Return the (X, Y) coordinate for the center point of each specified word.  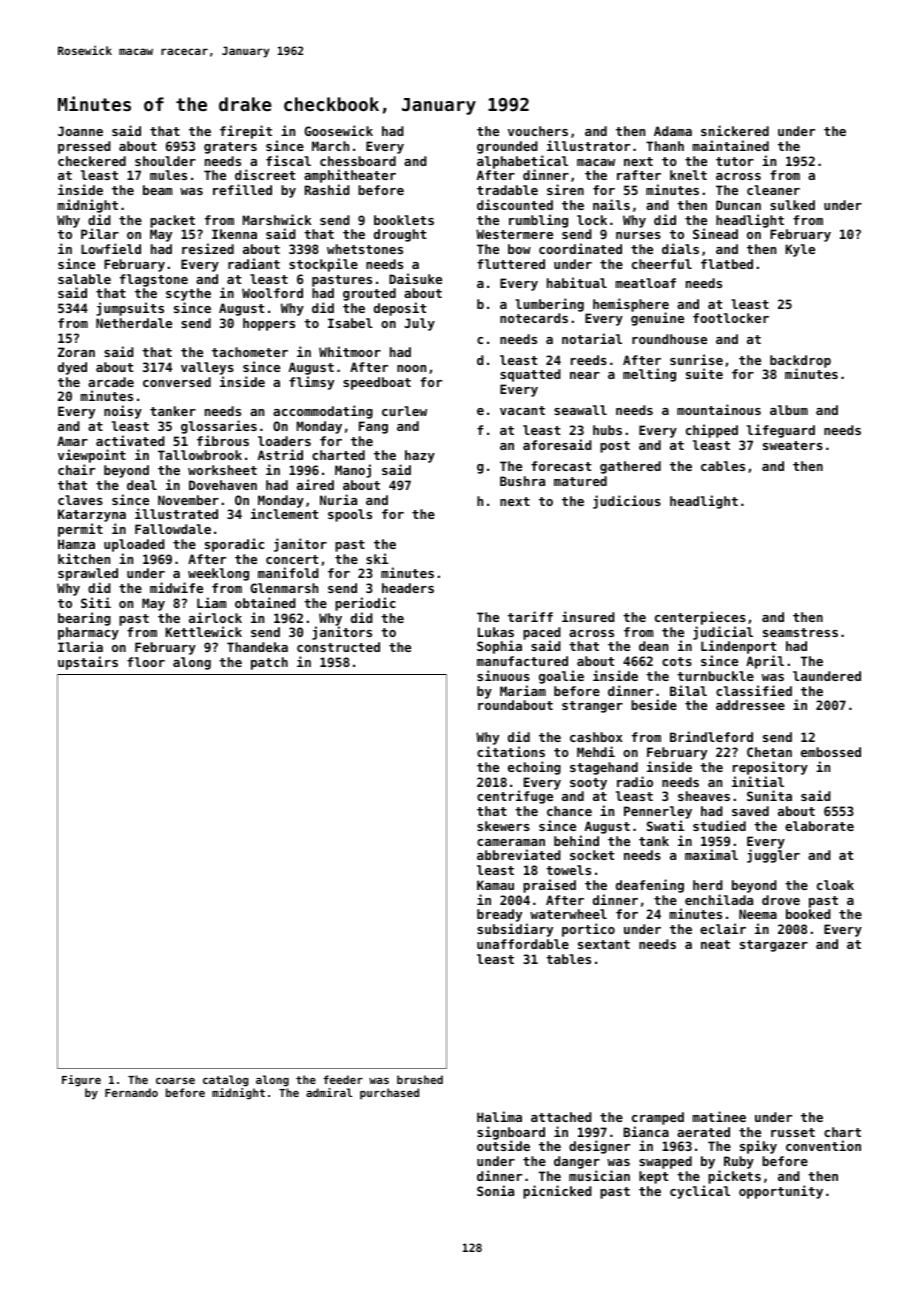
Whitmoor (350, 351)
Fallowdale (173, 529)
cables (723, 466)
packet (172, 221)
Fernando (131, 1092)
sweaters (793, 445)
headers (408, 588)
